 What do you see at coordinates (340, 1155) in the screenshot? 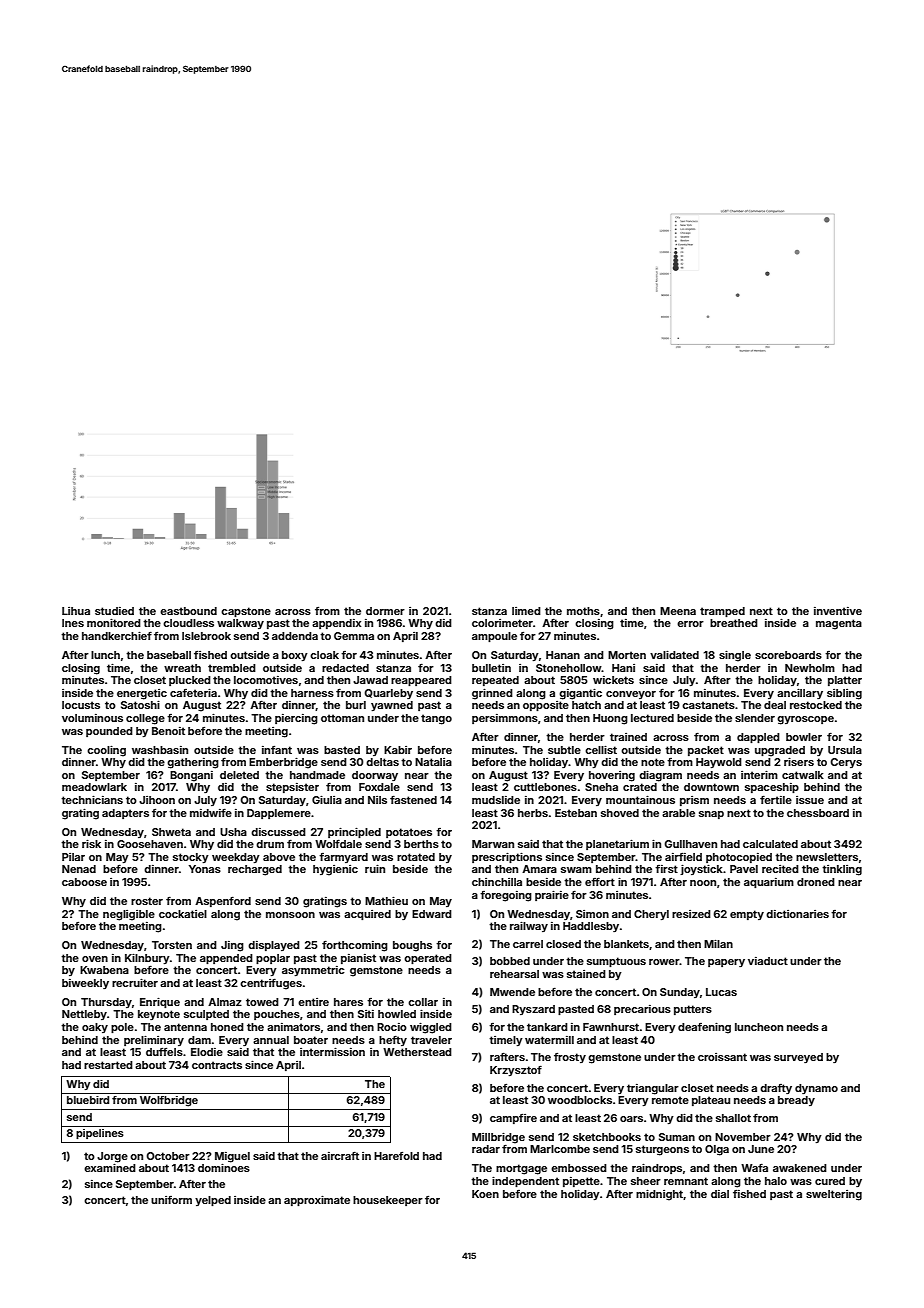
I see `aircraft` at bounding box center [340, 1155].
